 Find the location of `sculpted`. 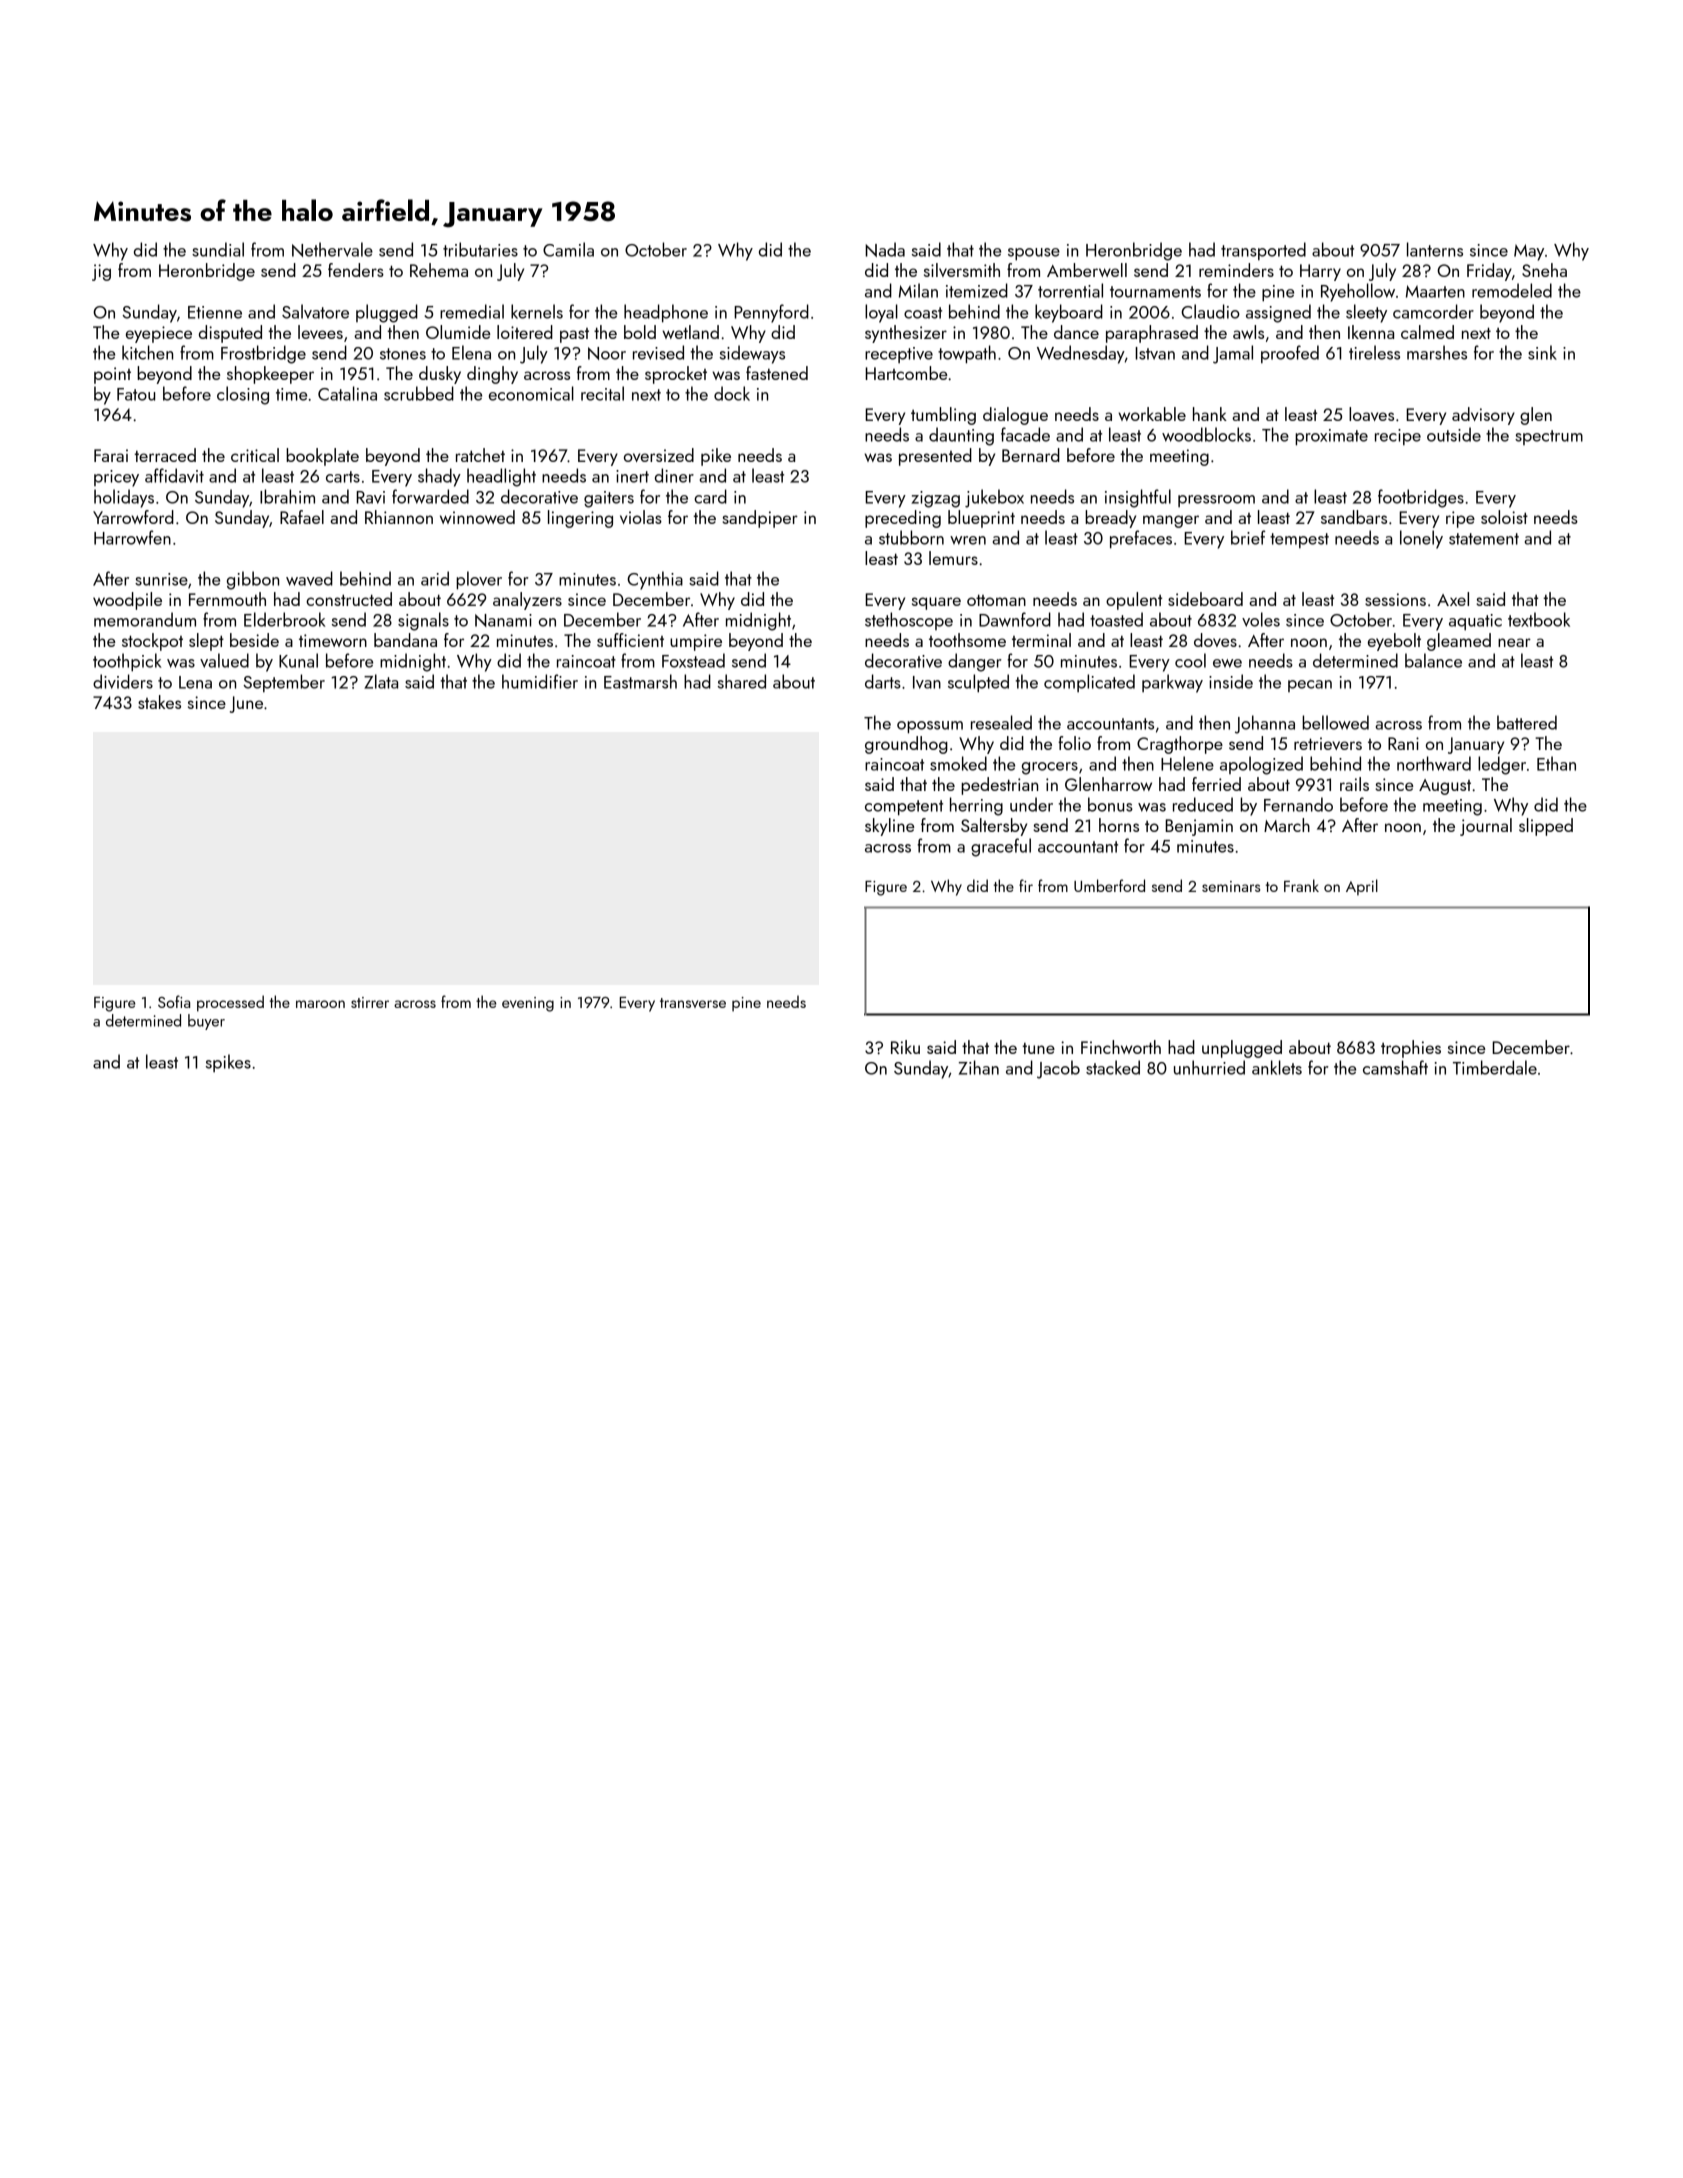

sculpted is located at coordinates (978, 683).
